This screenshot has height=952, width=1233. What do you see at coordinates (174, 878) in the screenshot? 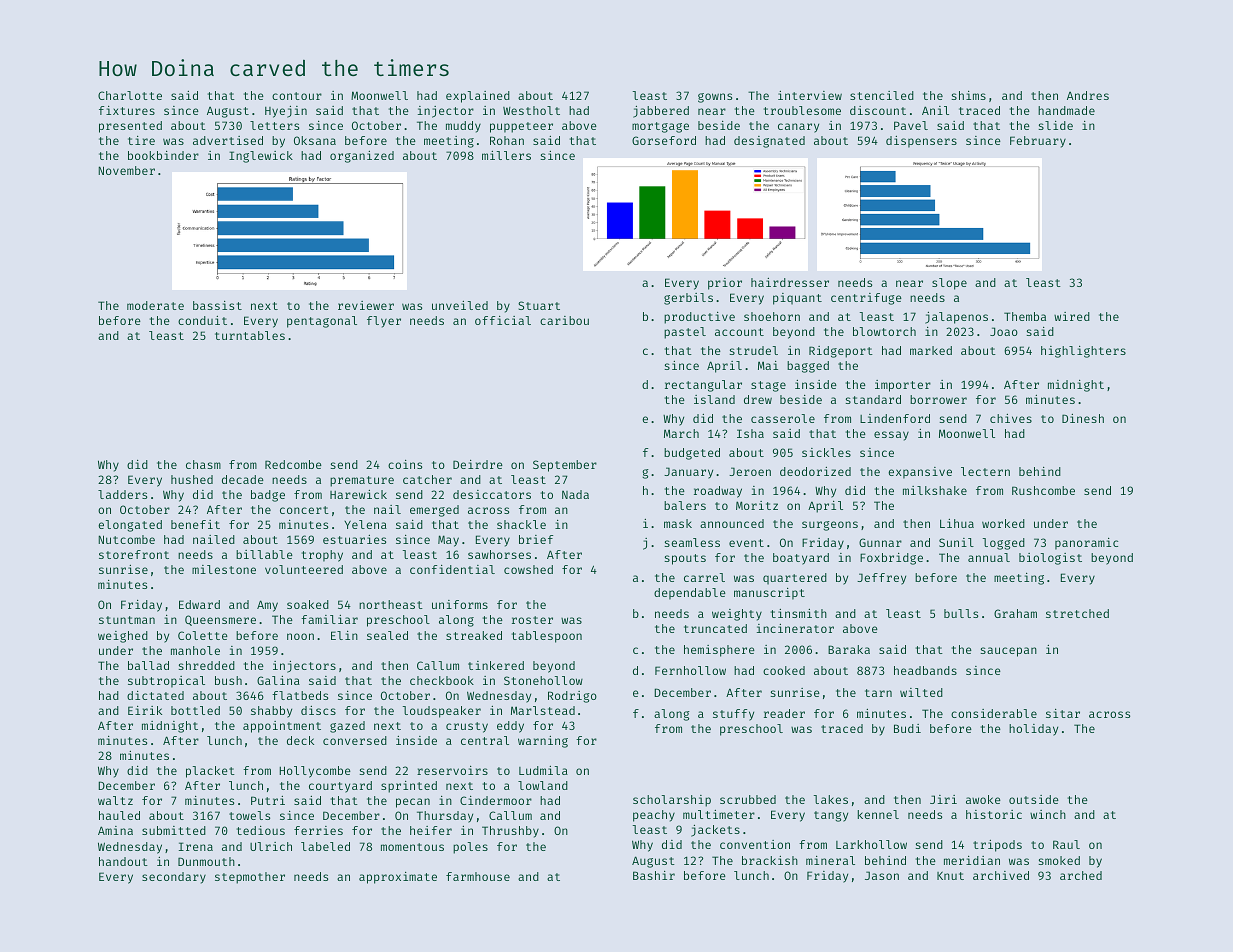
I see `secondary` at bounding box center [174, 878].
